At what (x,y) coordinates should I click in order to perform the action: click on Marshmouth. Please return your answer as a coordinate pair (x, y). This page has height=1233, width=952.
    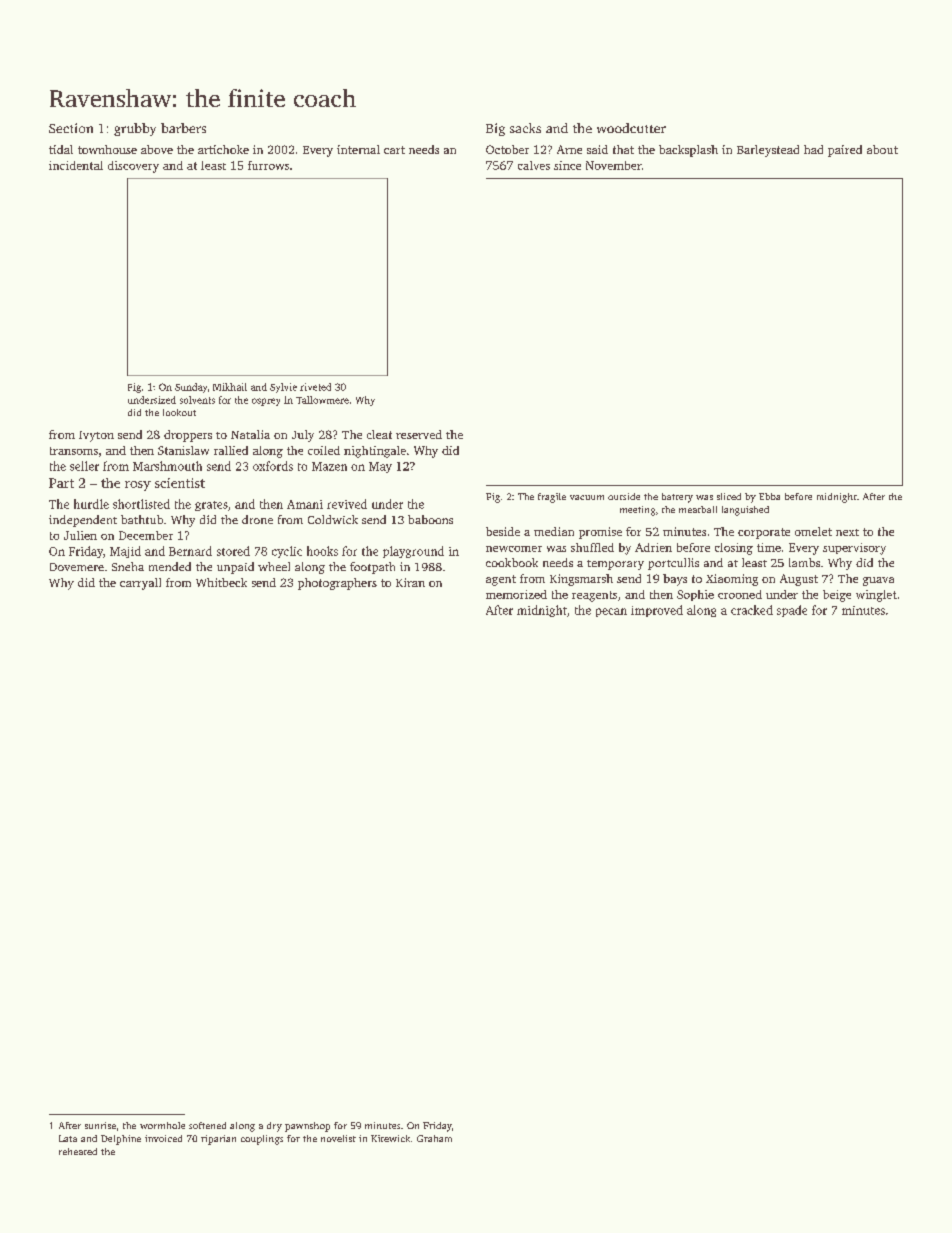
    Looking at the image, I should click on (167, 466).
